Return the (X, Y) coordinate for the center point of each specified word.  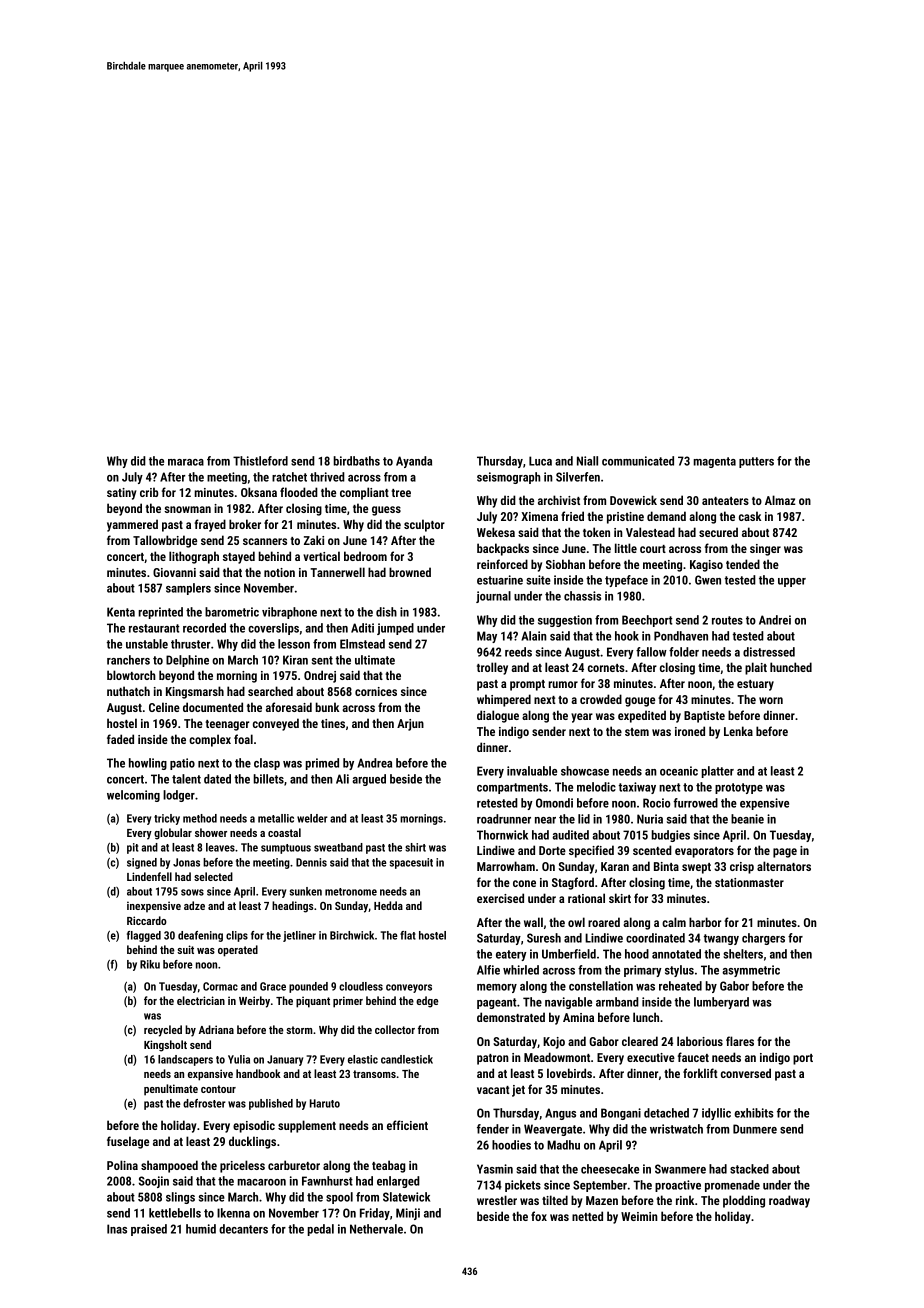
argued (369, 780)
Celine (164, 707)
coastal (284, 832)
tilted (555, 1200)
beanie (747, 819)
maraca (186, 462)
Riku (150, 964)
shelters (743, 954)
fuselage (128, 1142)
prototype (739, 788)
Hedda (388, 905)
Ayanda (414, 462)
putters (756, 462)
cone (524, 883)
